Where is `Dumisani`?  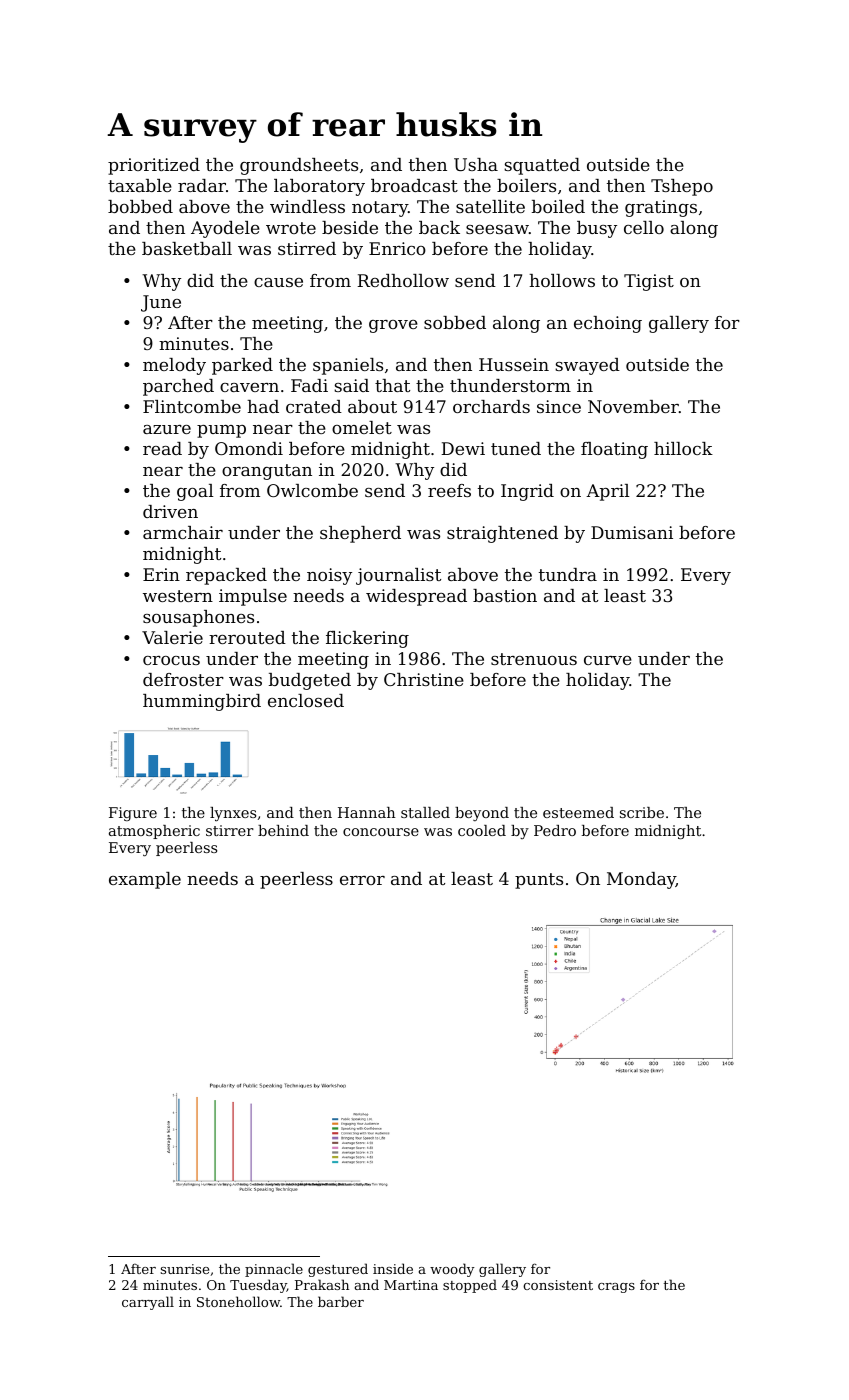 Dumisani is located at coordinates (632, 532).
